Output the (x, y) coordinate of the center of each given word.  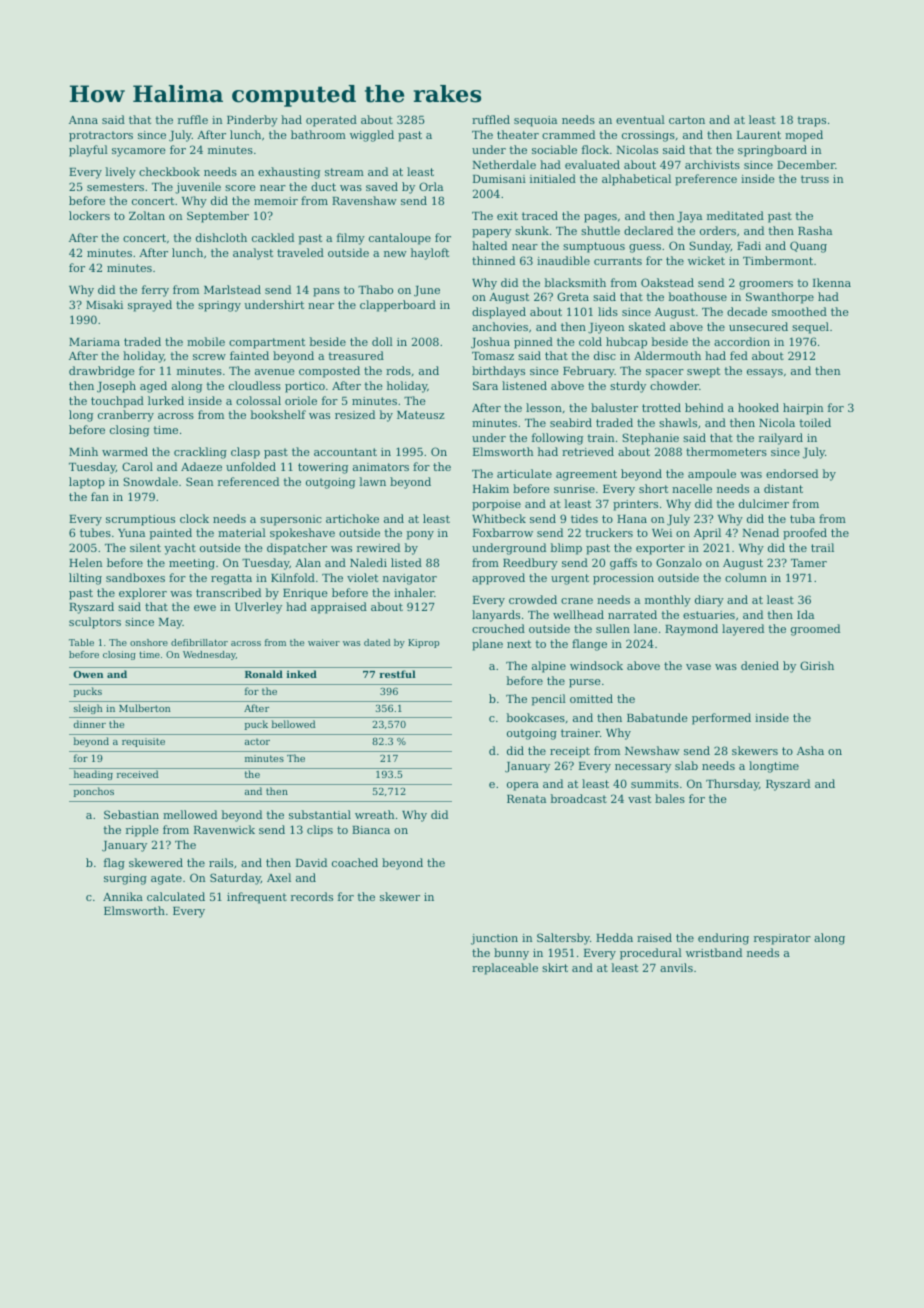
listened (524, 385)
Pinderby (252, 121)
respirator (782, 939)
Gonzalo (679, 562)
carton (687, 120)
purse (585, 683)
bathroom (318, 134)
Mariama (94, 342)
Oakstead (667, 282)
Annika (123, 896)
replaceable (505, 969)
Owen (88, 674)
